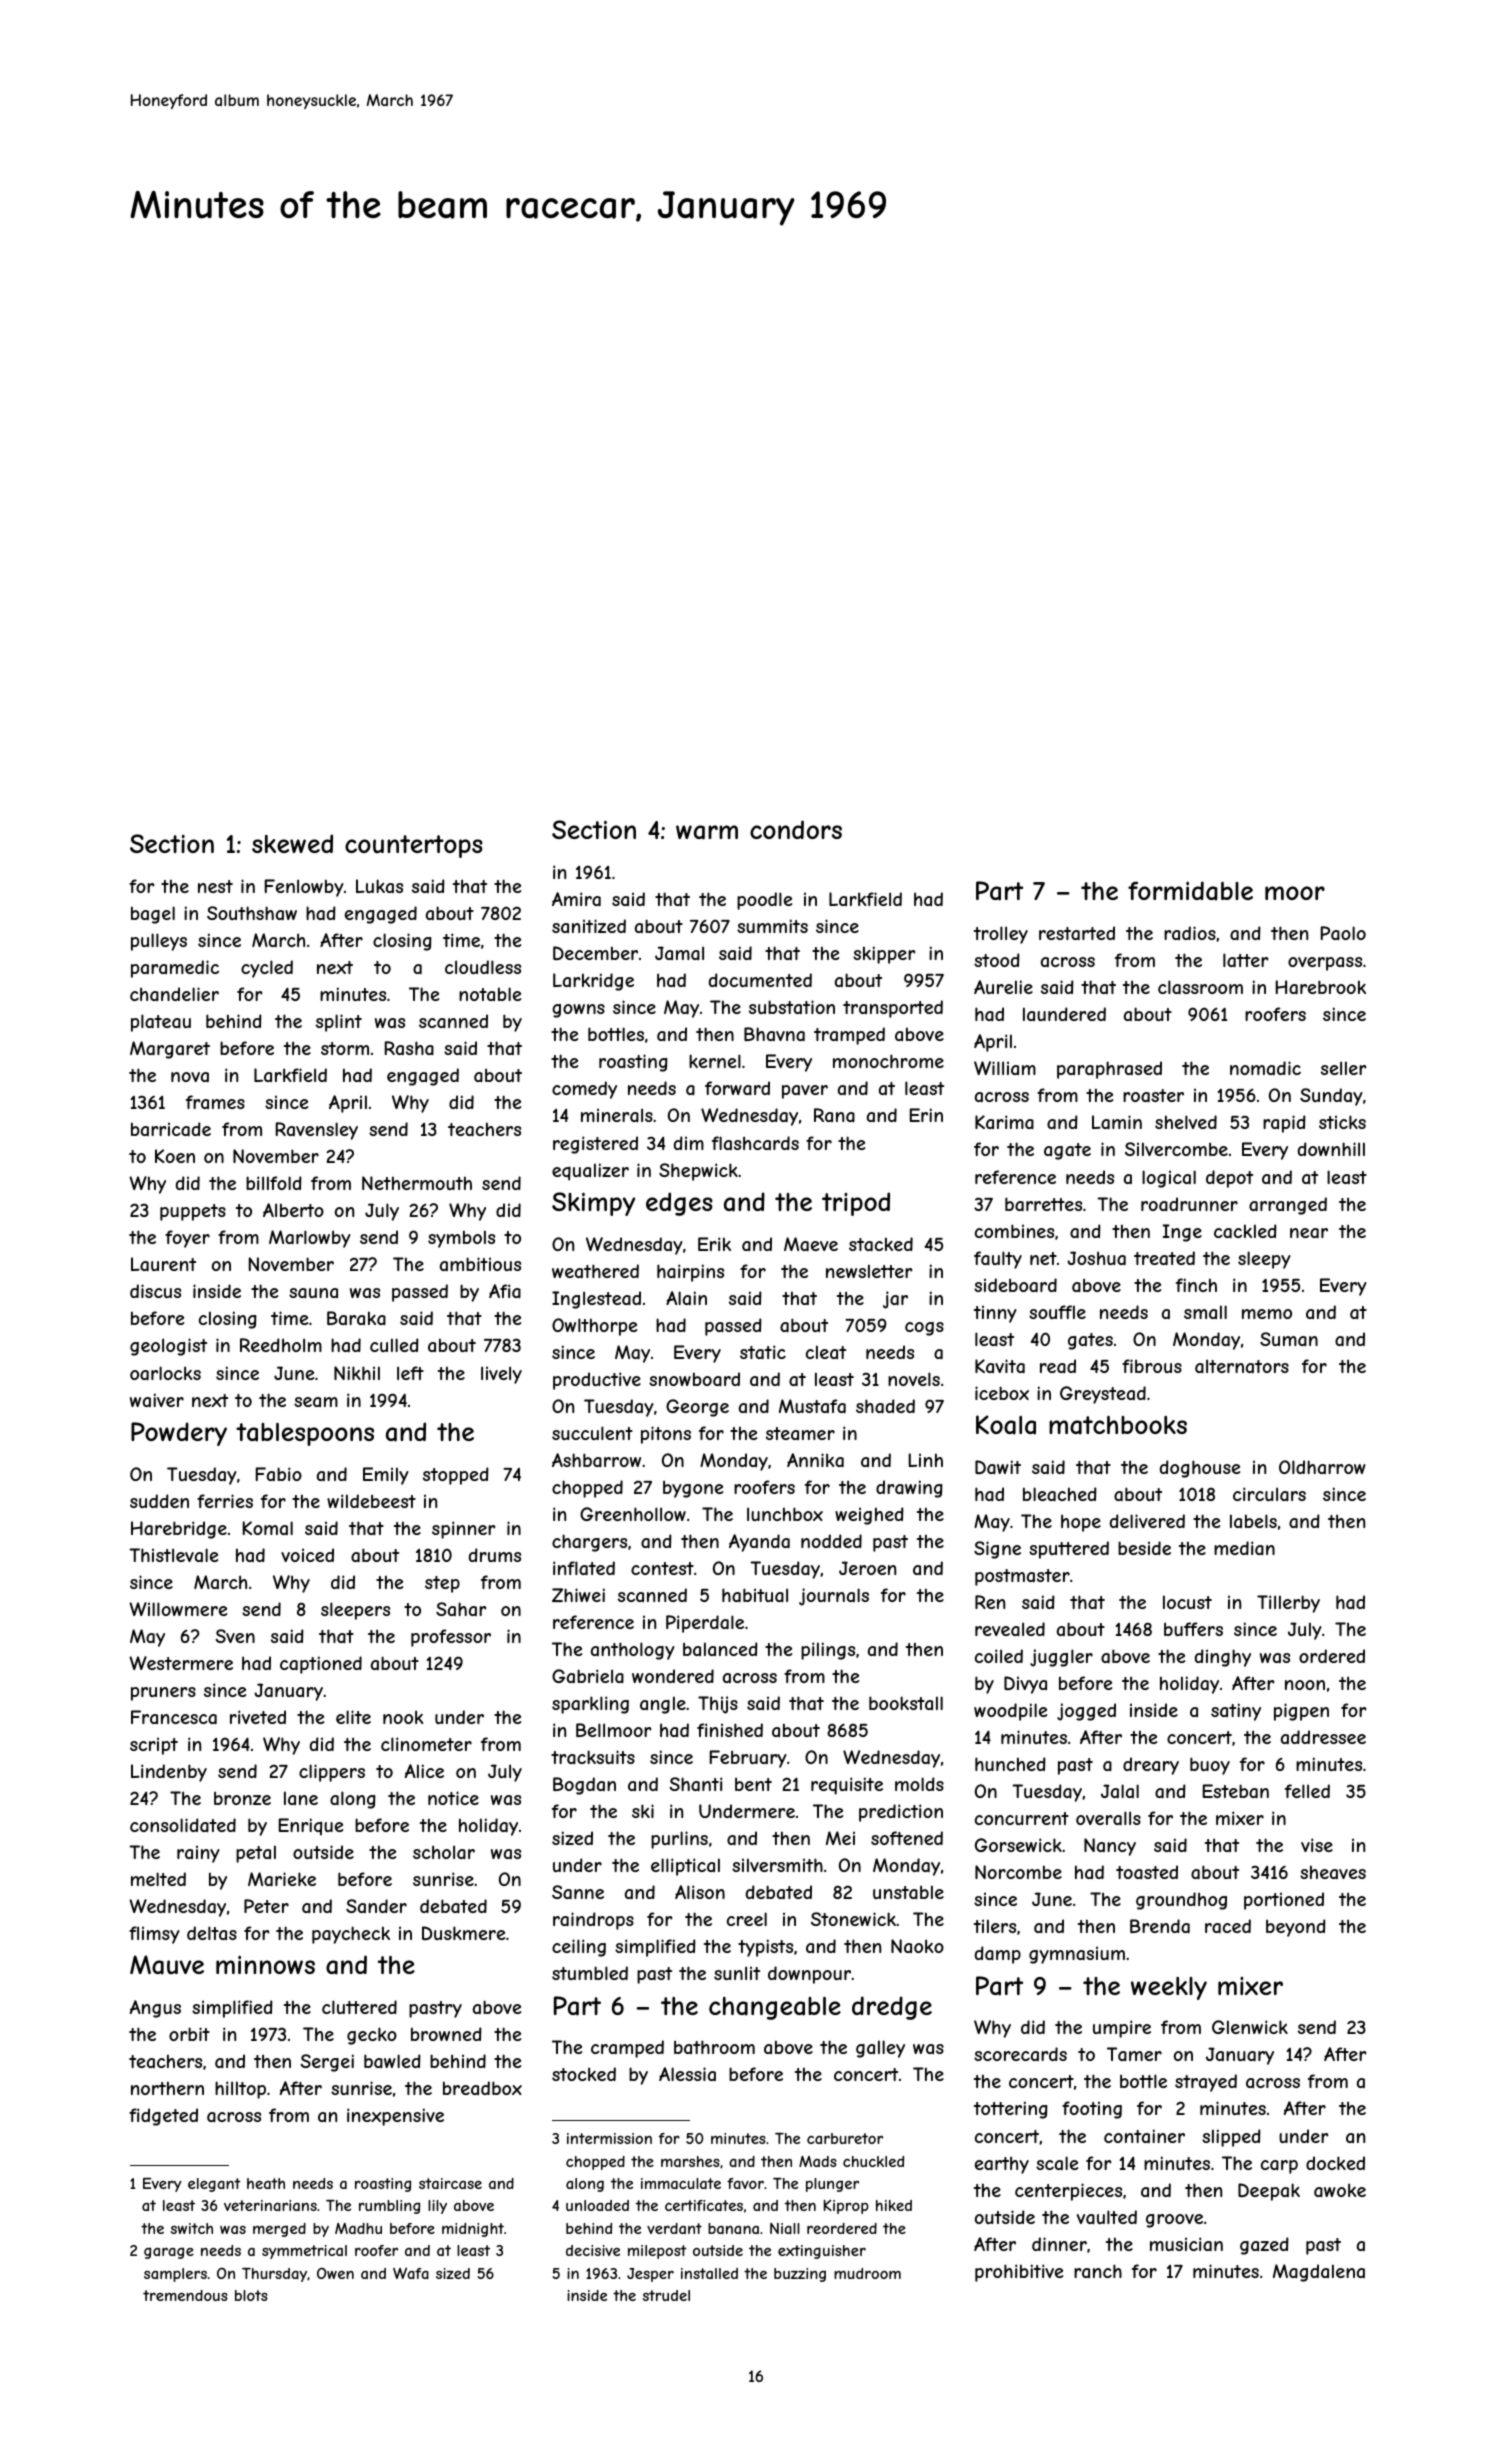 Image resolution: width=1496 pixels, height=2464 pixels. I want to click on Alison, so click(700, 1892).
